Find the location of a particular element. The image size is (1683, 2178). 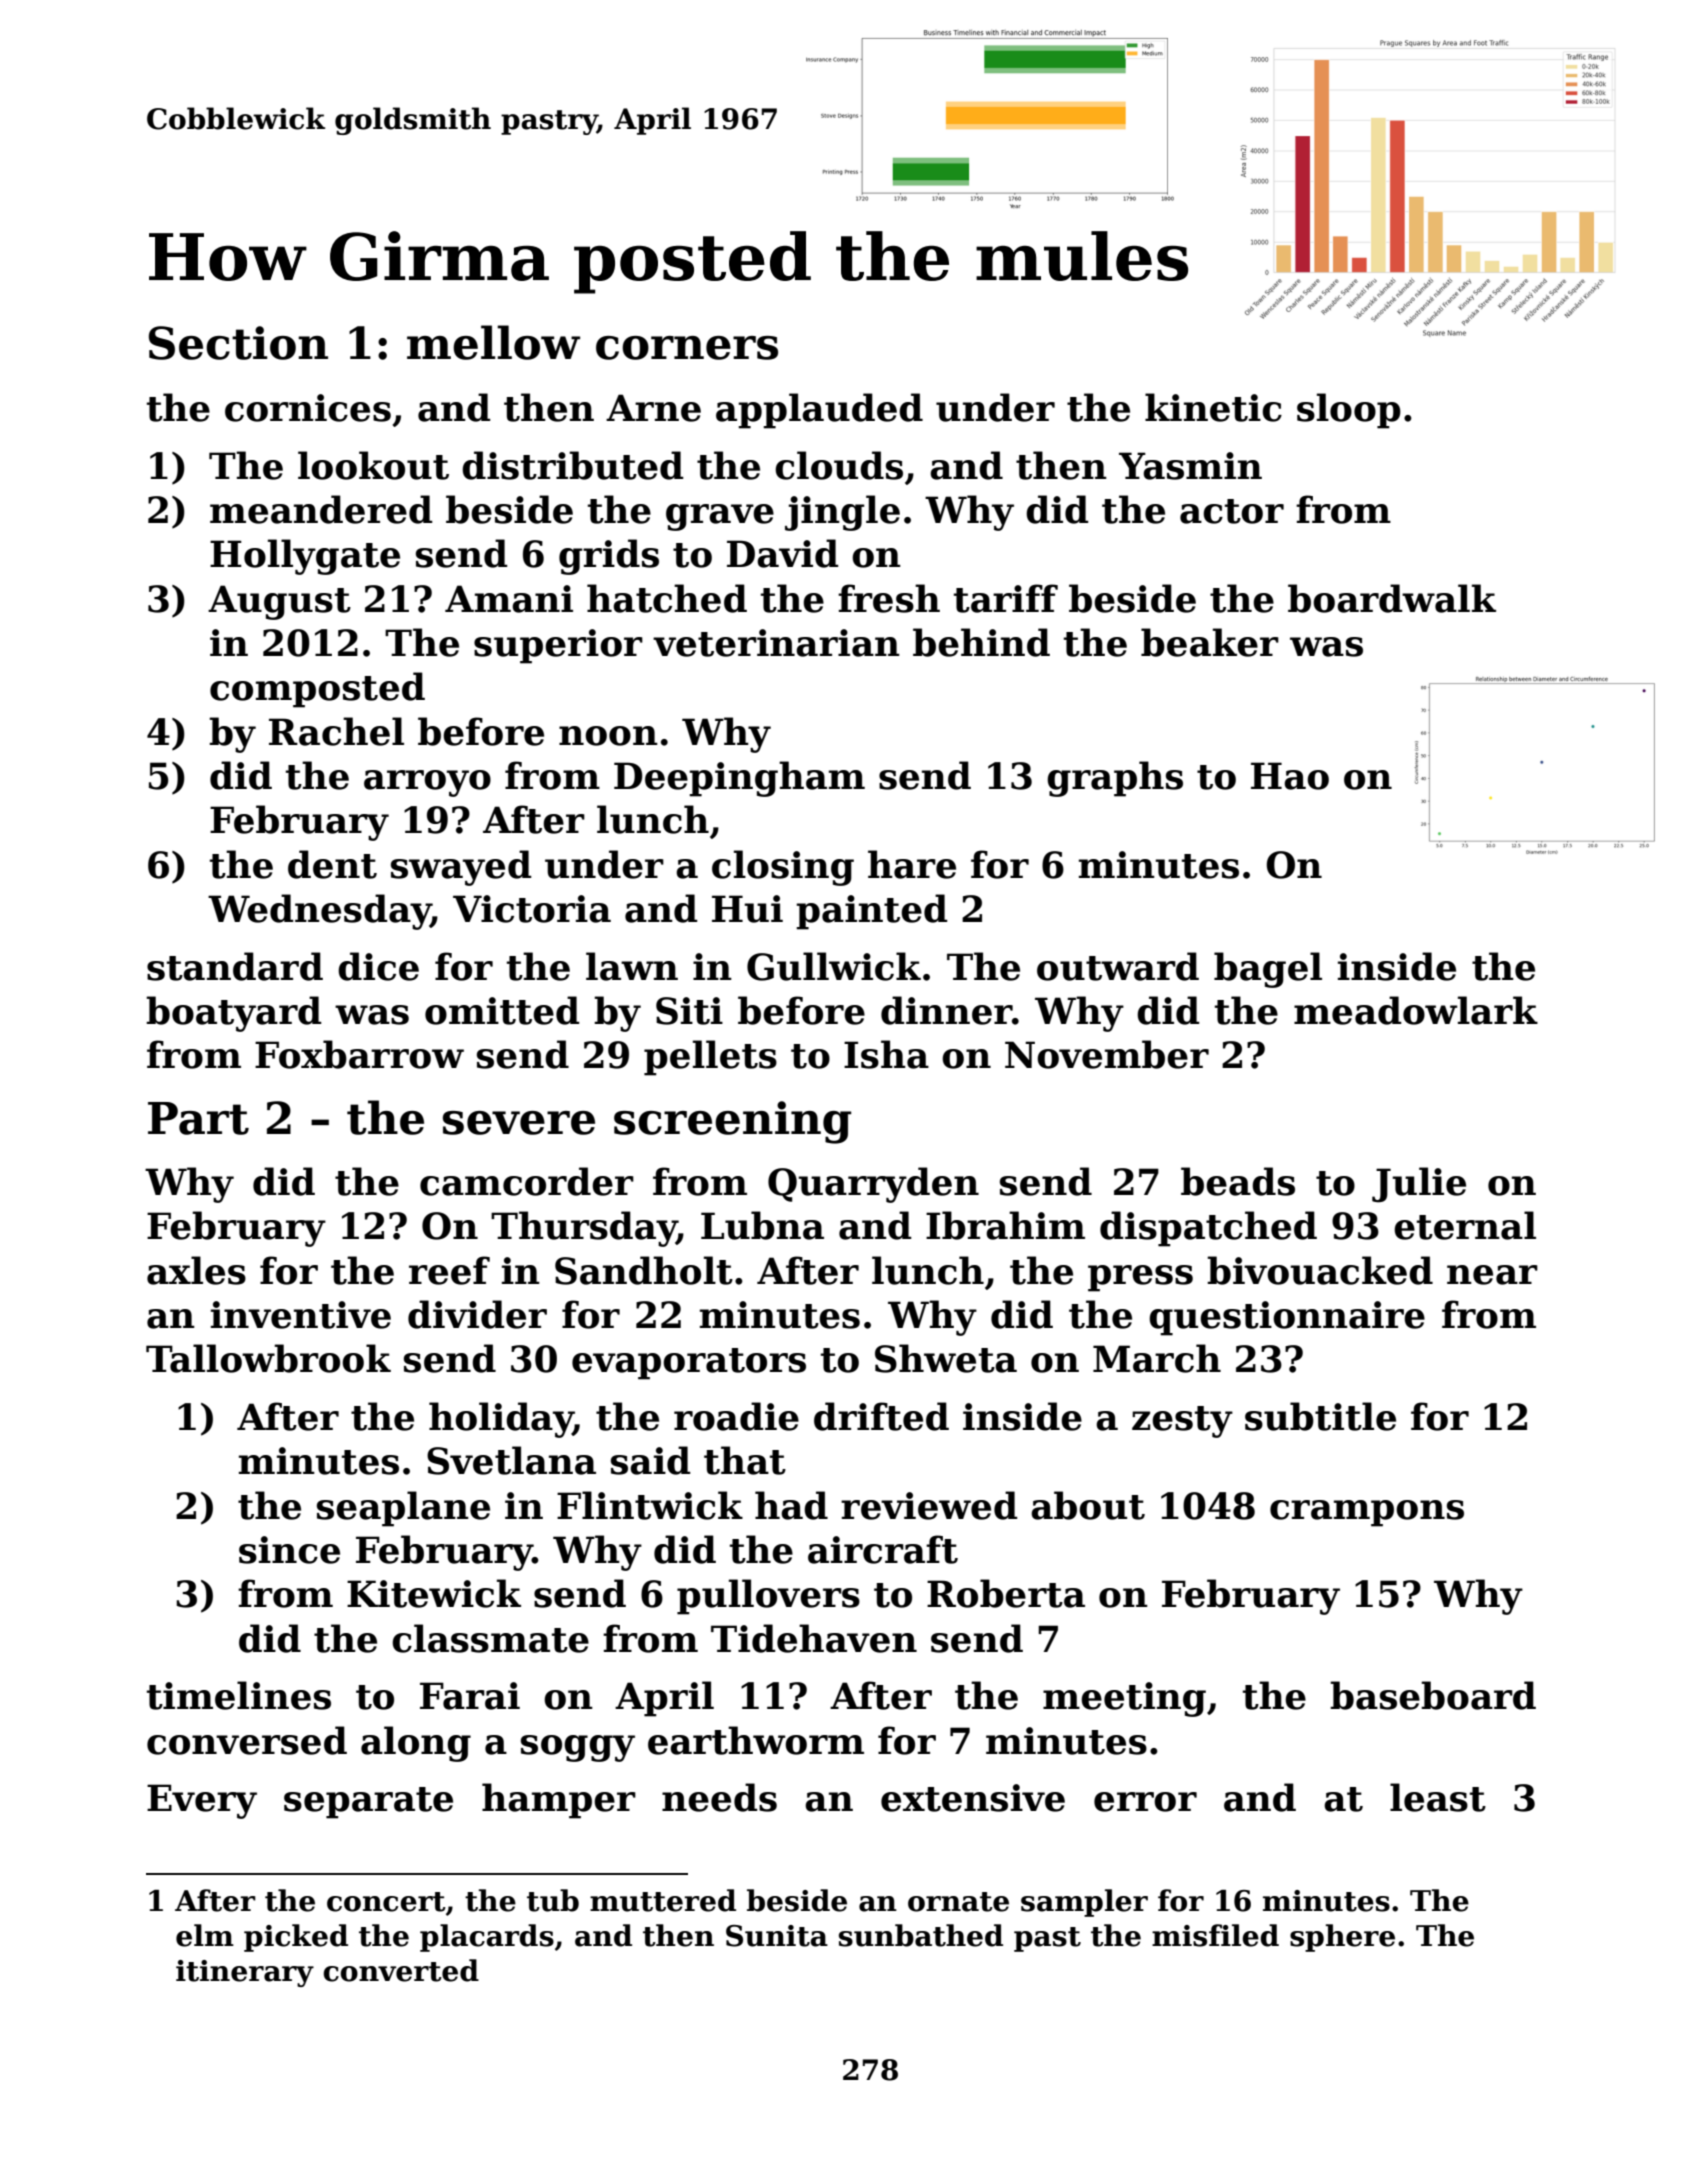

classmate is located at coordinates (490, 1638).
